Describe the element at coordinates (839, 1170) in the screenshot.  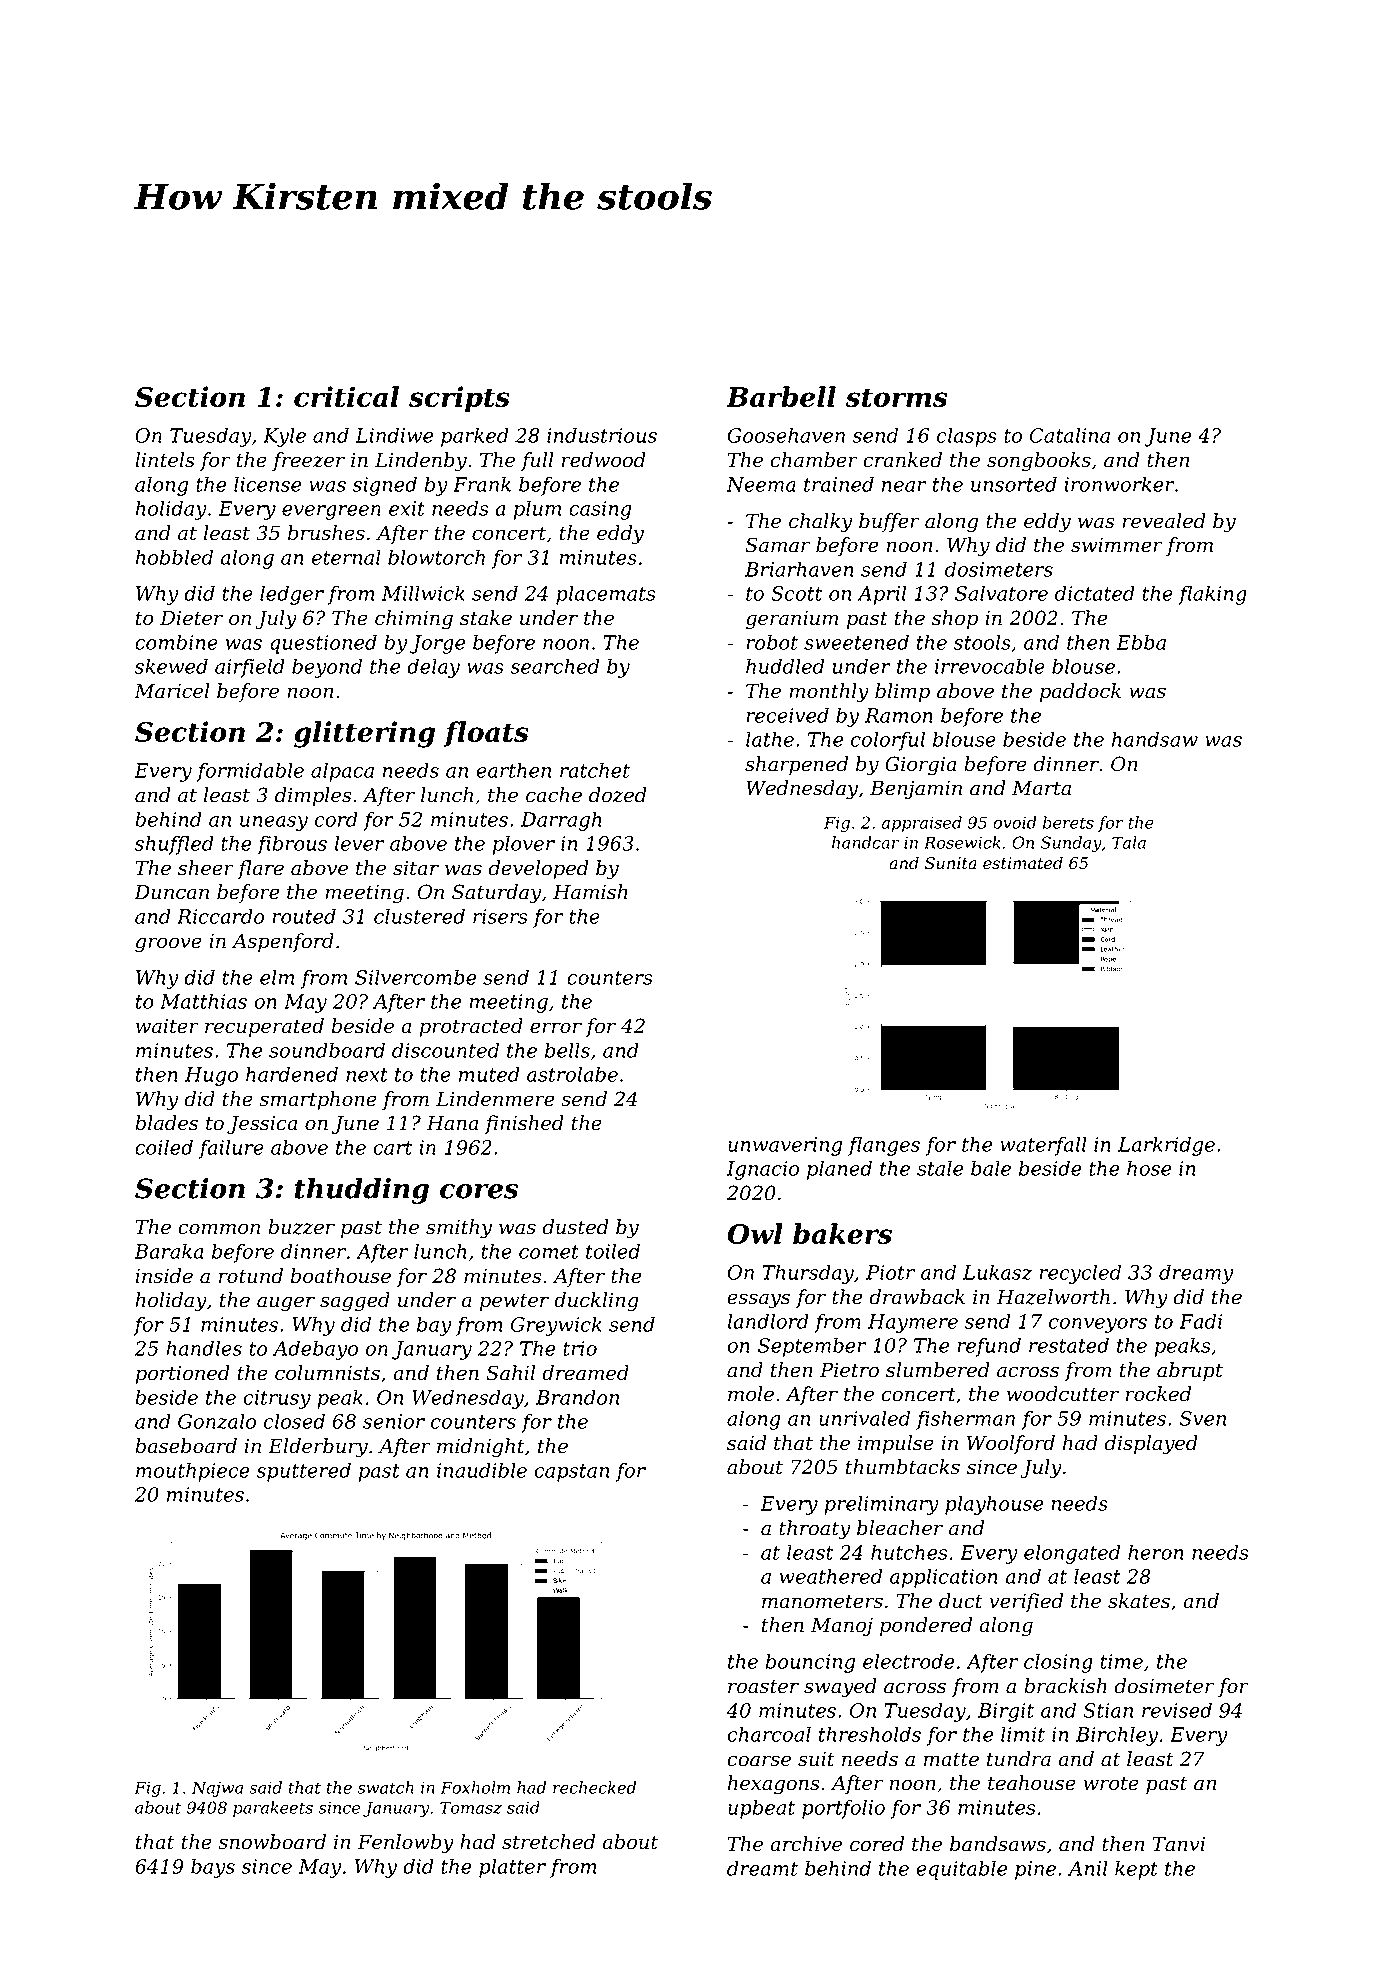
I see `planed` at that location.
